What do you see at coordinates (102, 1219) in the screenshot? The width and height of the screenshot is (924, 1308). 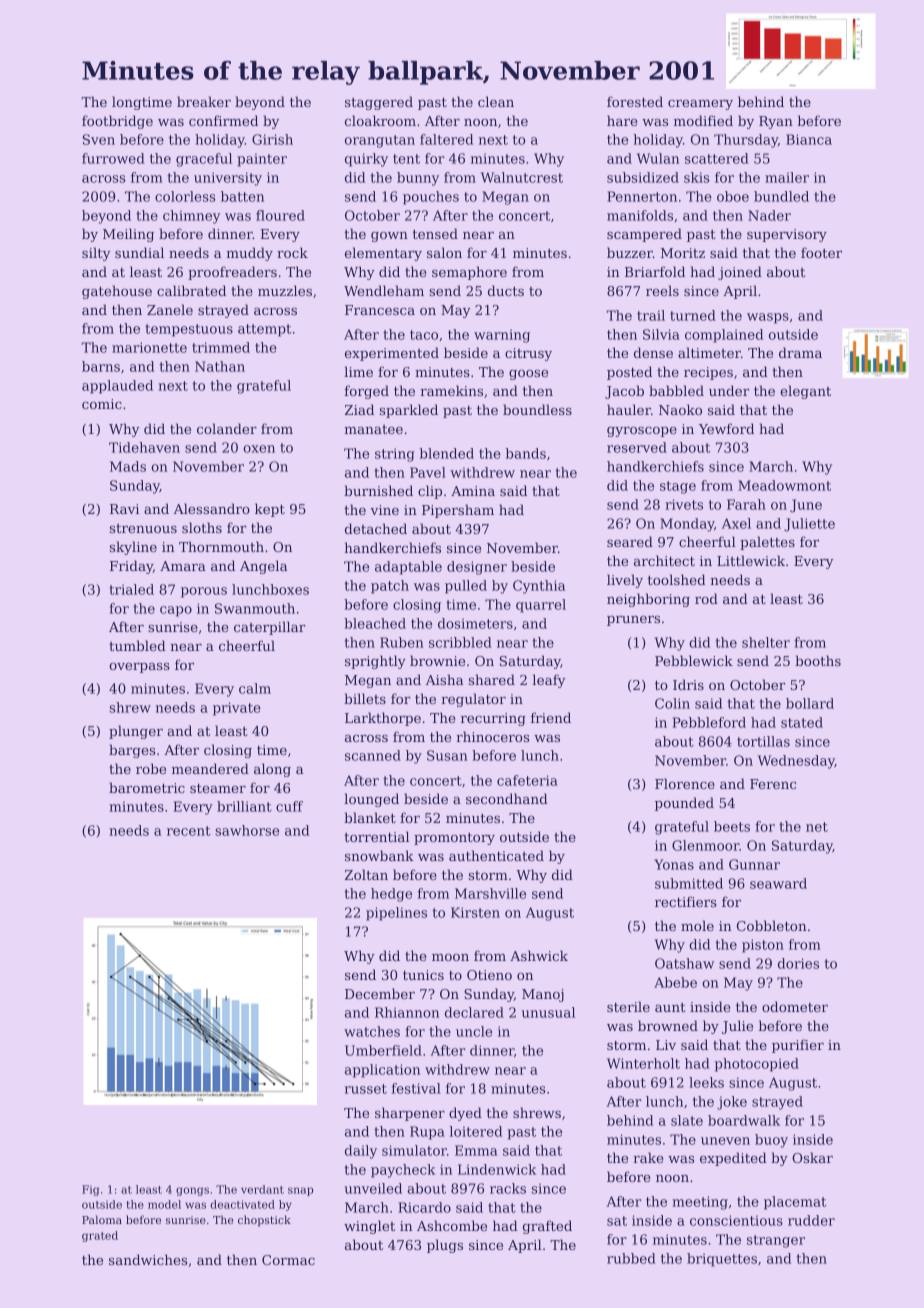 I see `Paloma` at bounding box center [102, 1219].
